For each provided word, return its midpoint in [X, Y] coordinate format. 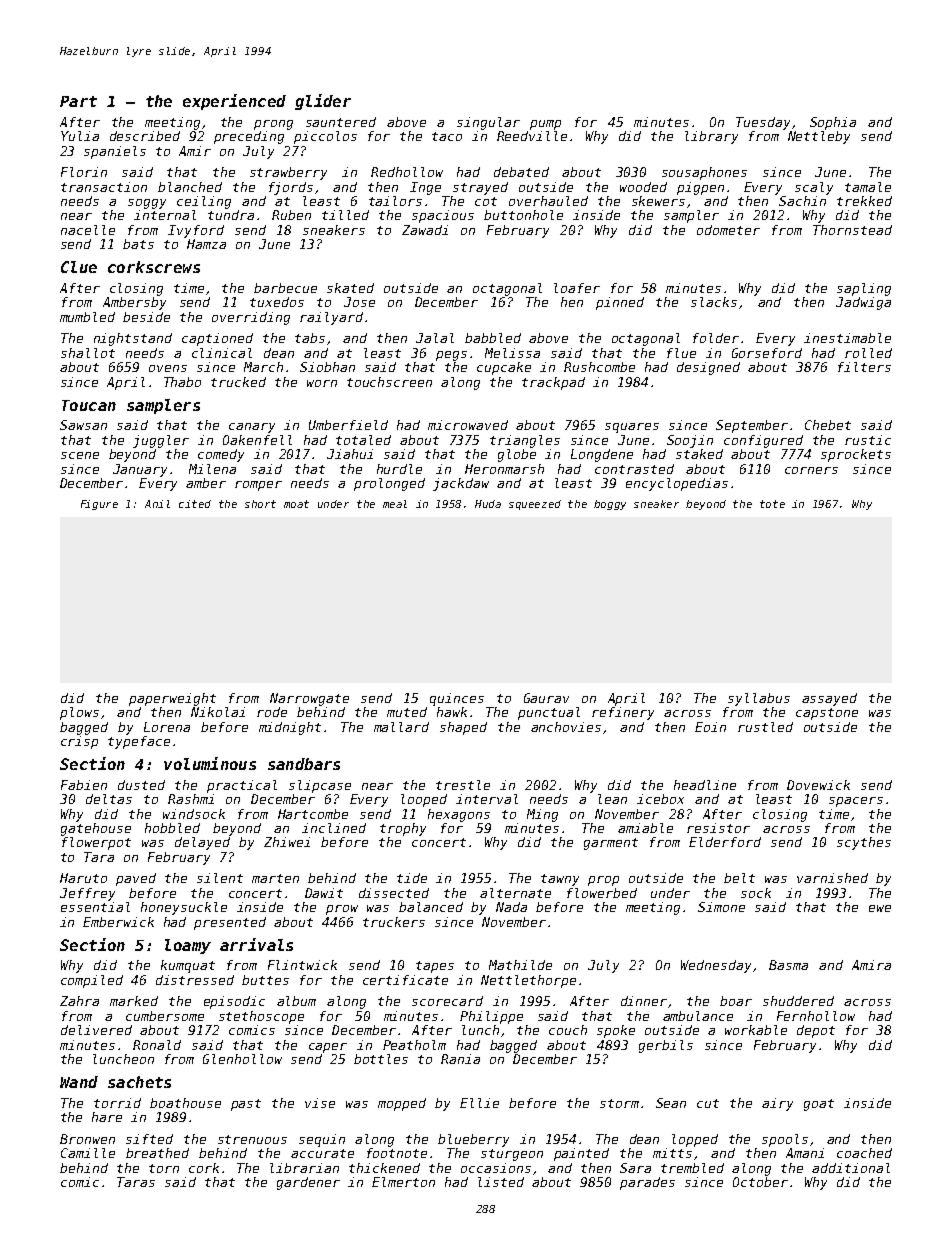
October [760, 1182]
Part [78, 101]
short [260, 504]
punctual [549, 713]
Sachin [802, 201]
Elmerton [403, 1182]
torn [164, 1168]
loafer [577, 288]
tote [772, 504]
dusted [141, 785]
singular [488, 123]
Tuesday [763, 123]
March [263, 367]
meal [395, 504]
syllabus [759, 699]
